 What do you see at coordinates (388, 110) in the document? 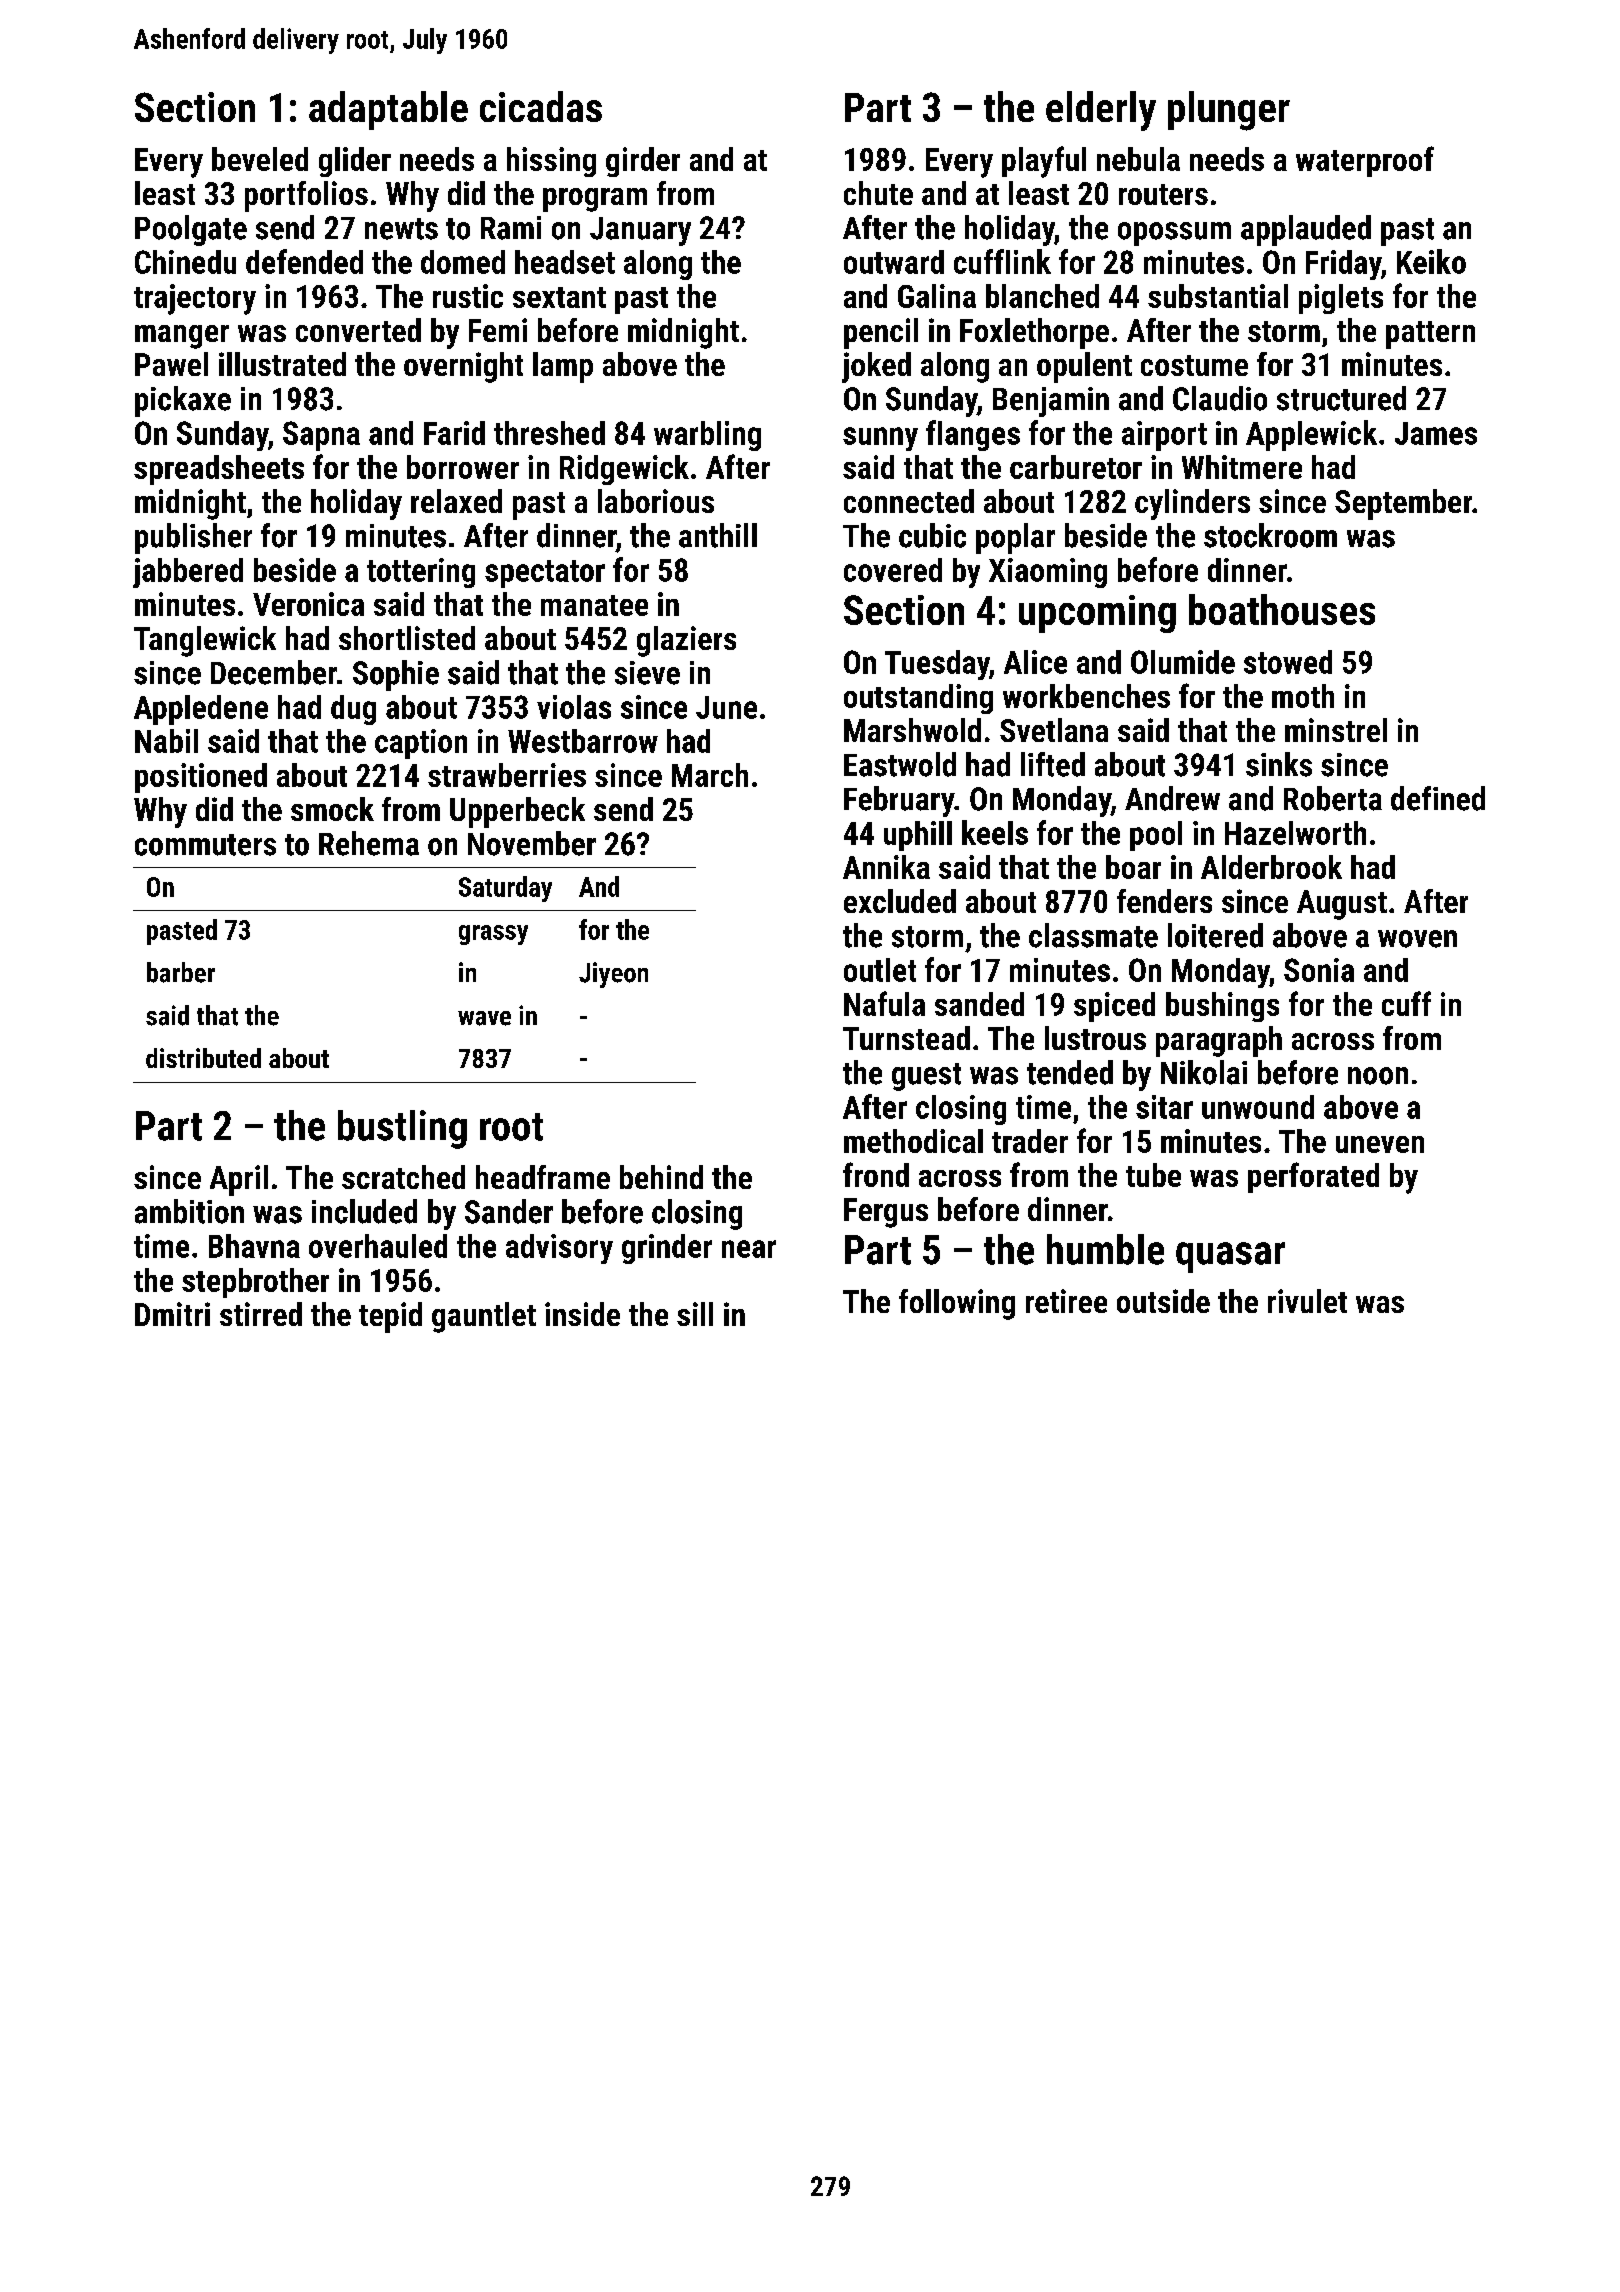
I see `adaptable` at bounding box center [388, 110].
